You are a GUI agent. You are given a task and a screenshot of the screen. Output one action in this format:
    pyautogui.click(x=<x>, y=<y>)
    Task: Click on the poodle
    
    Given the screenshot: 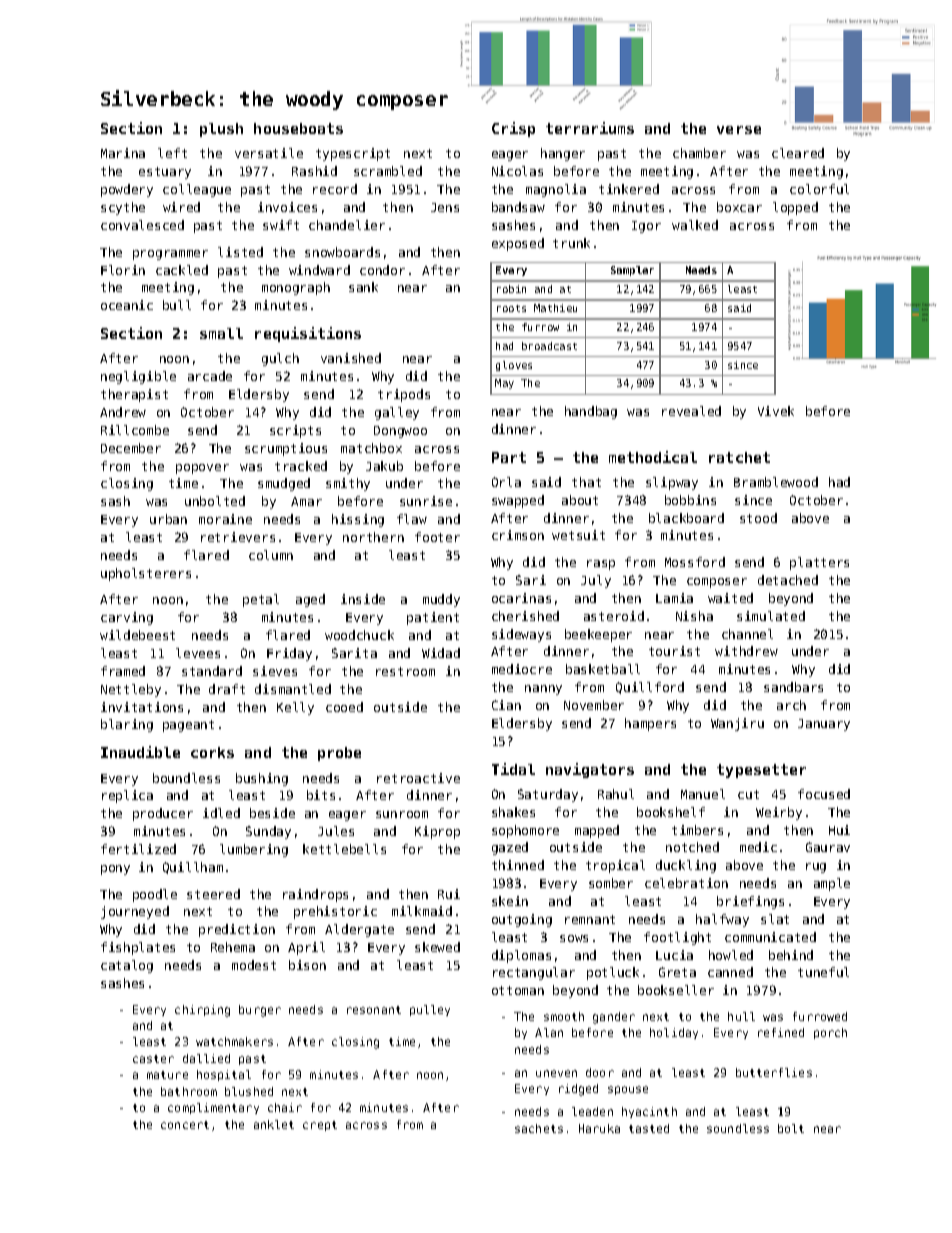 What is the action you would take?
    pyautogui.click(x=155, y=895)
